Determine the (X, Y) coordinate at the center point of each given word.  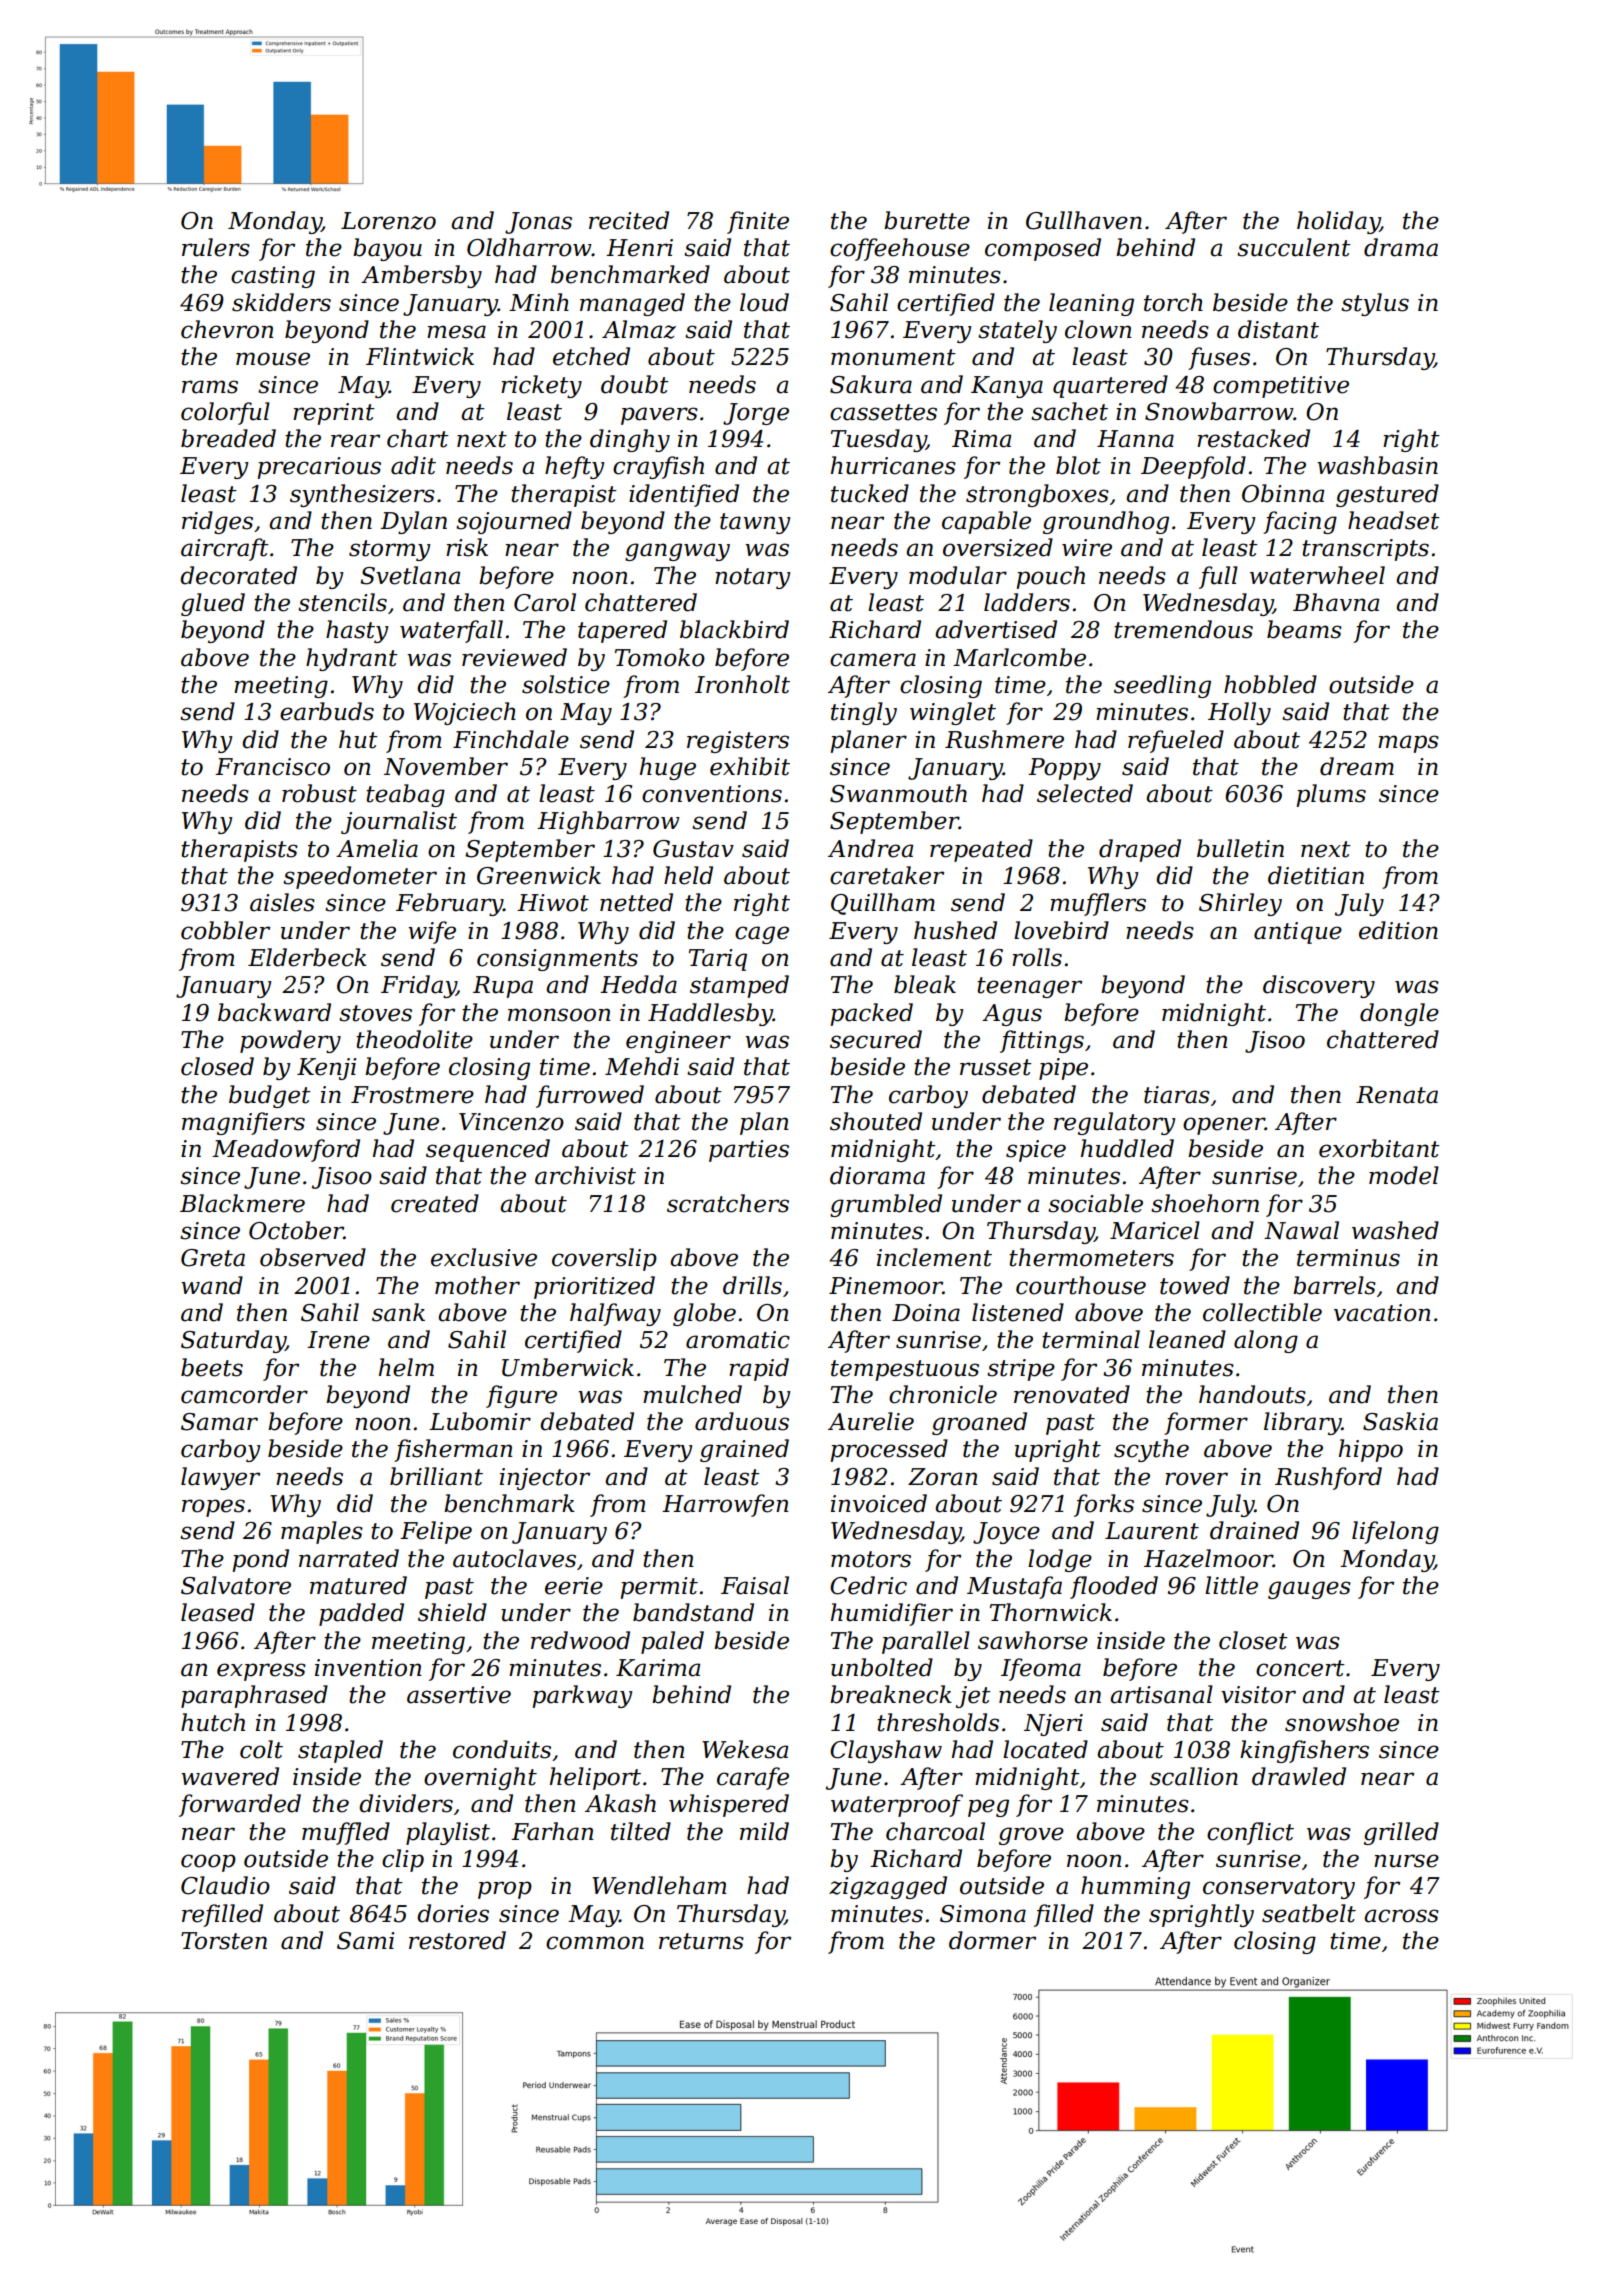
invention (368, 1668)
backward (274, 1012)
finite (758, 222)
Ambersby (421, 276)
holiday (1338, 222)
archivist (585, 1175)
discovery (1319, 986)
